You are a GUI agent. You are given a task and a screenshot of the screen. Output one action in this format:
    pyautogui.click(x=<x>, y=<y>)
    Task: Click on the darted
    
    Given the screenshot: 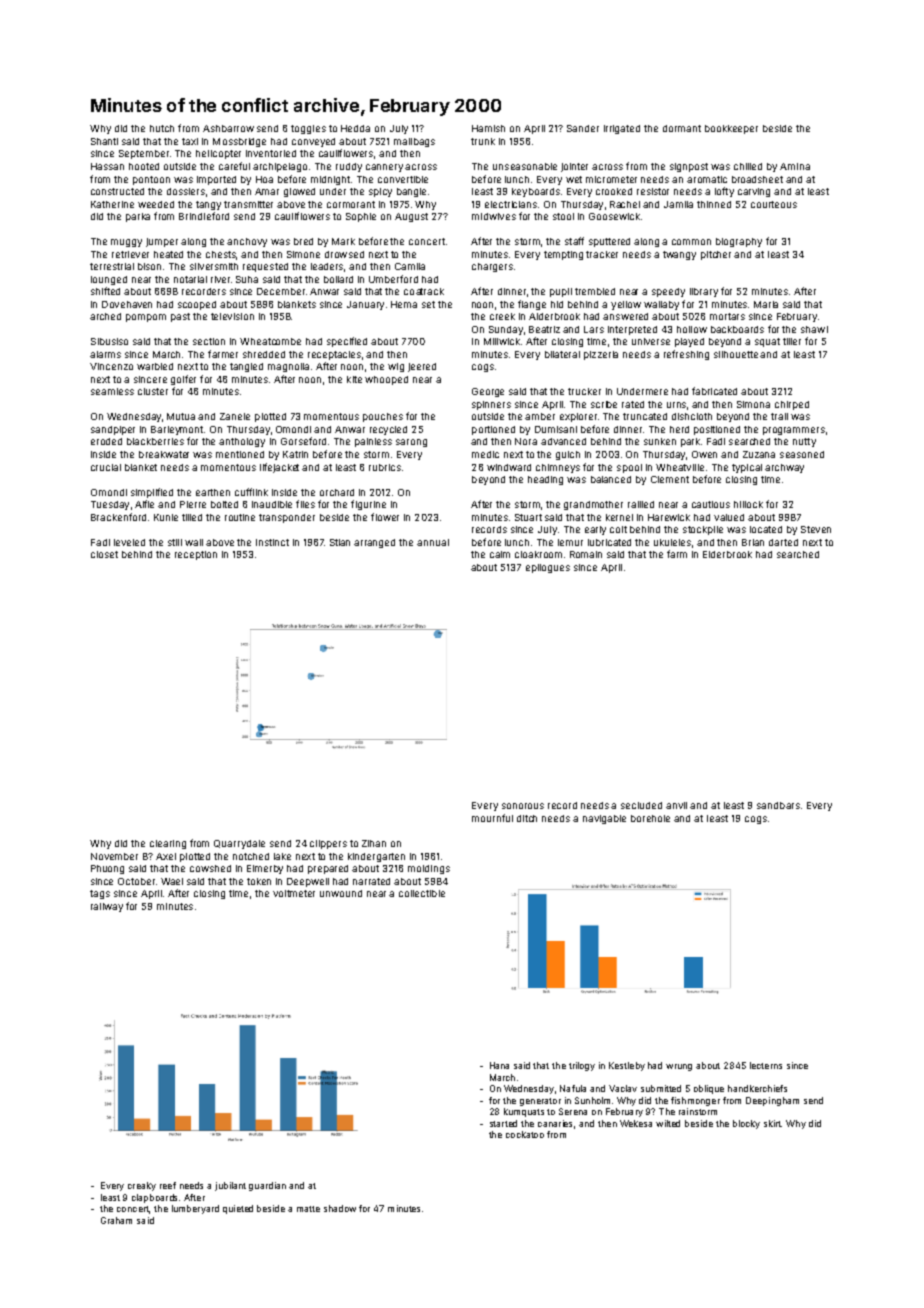 What is the action you would take?
    pyautogui.click(x=783, y=542)
